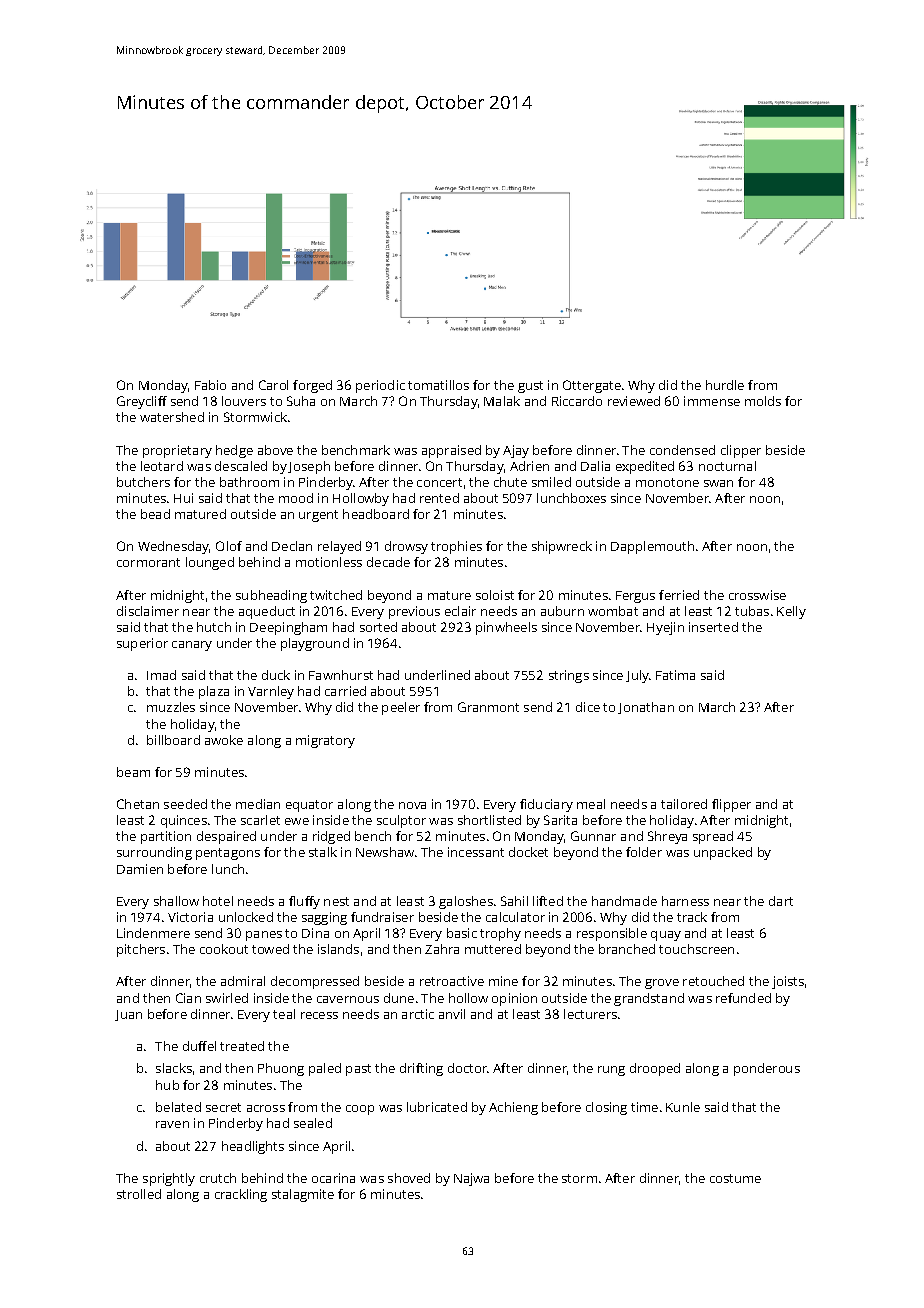 This screenshot has width=924, height=1308. I want to click on previous, so click(414, 612).
